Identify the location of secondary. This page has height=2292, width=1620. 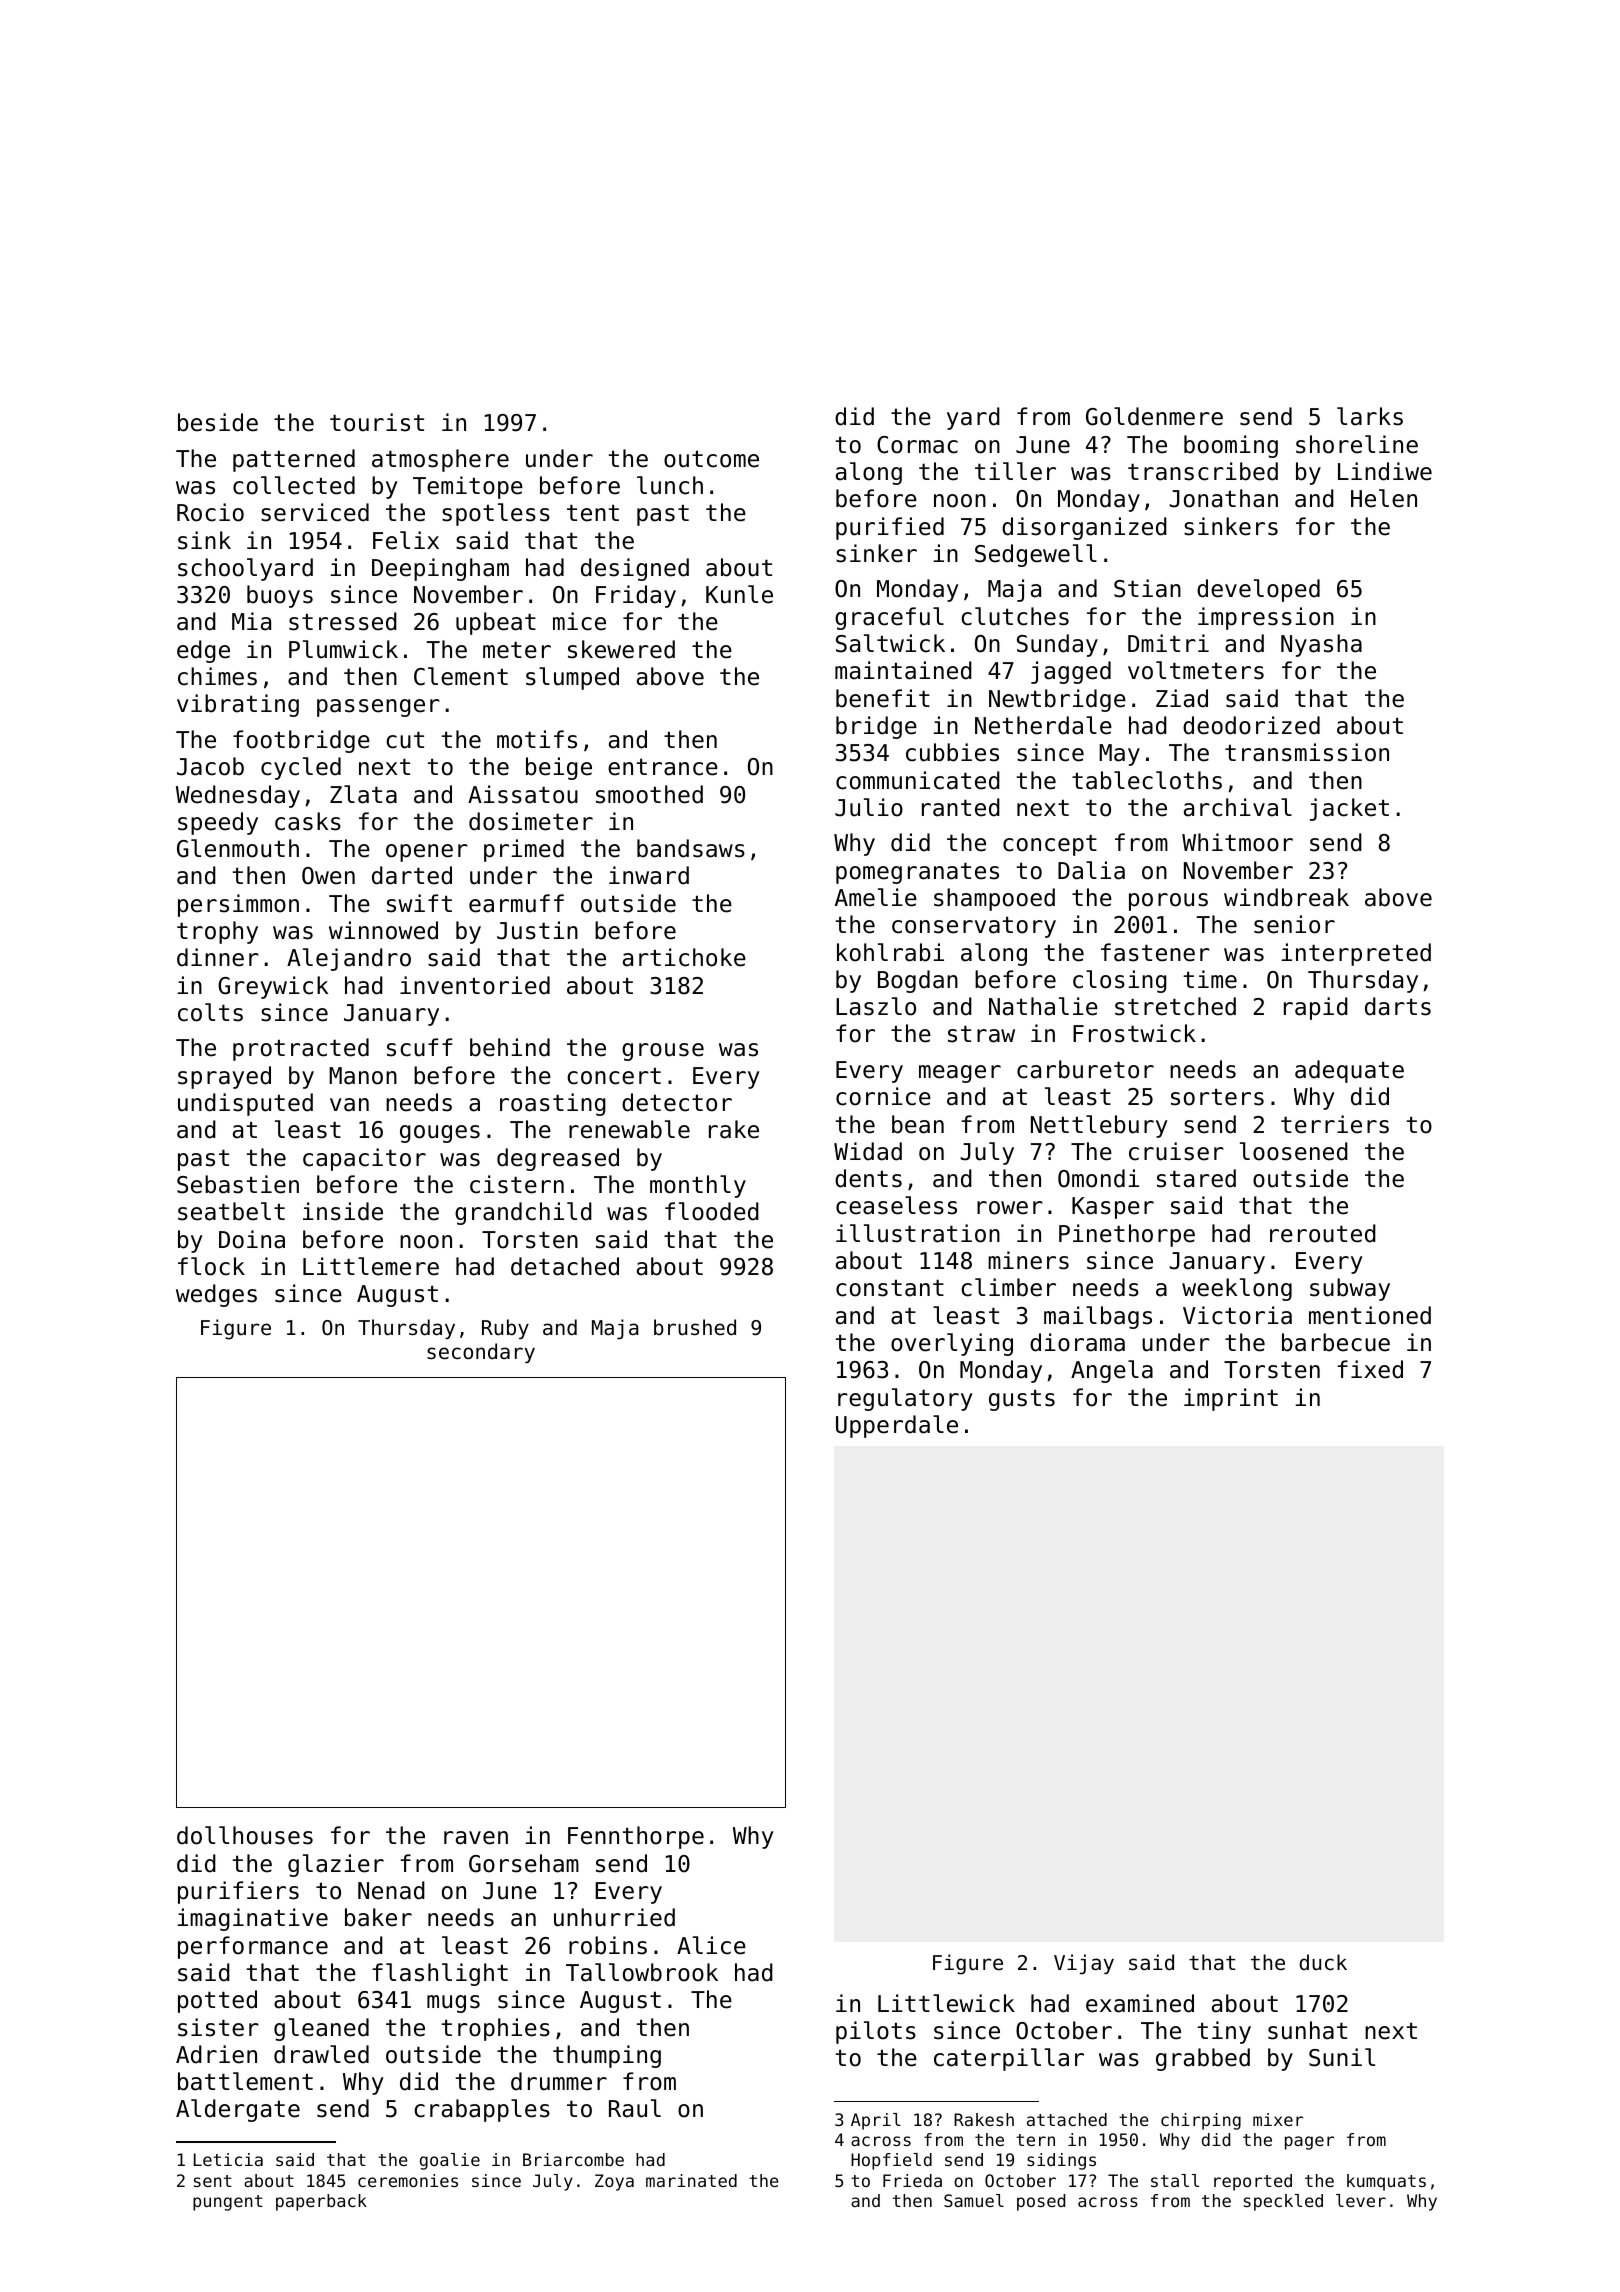
(481, 1353).
